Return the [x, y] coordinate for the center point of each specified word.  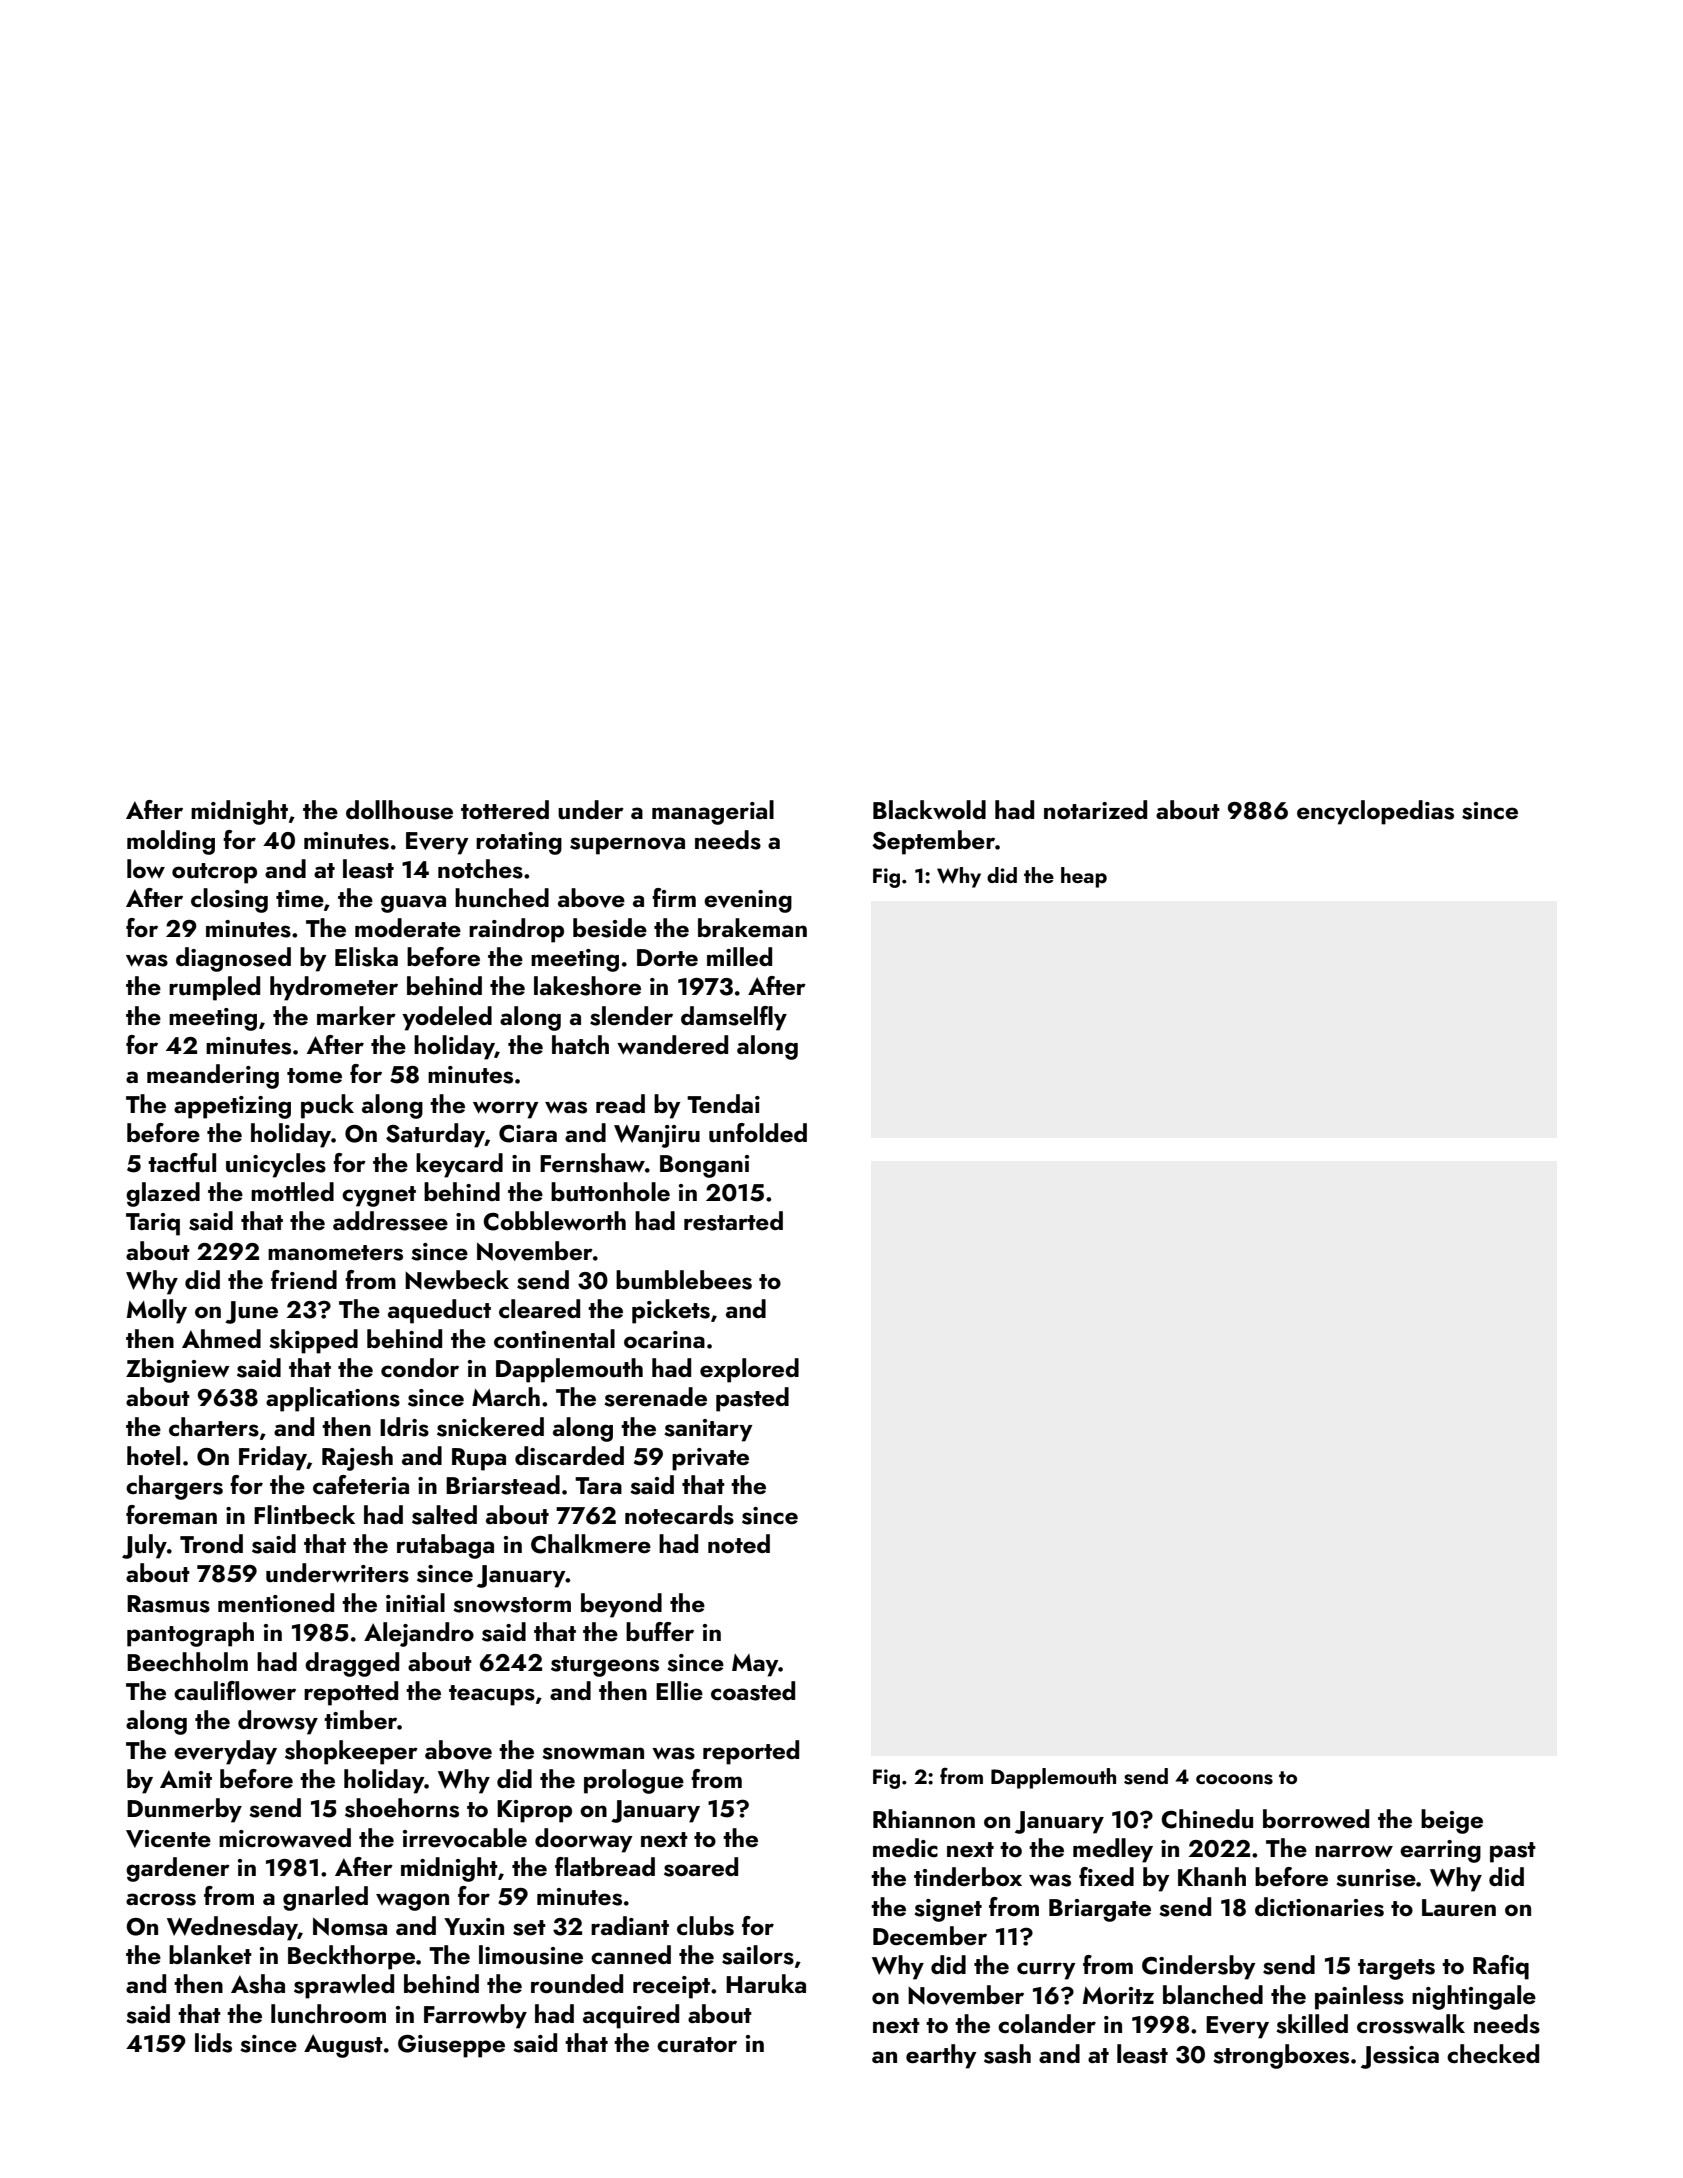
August [343, 2046]
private [710, 1459]
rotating [519, 843]
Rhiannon [924, 1818]
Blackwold [929, 809]
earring [1440, 1851]
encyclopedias [1375, 812]
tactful [182, 1163]
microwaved [285, 1838]
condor [420, 1367]
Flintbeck [304, 1514]
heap [1084, 877]
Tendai [723, 1103]
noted [739, 1543]
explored [749, 1370]
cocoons [1234, 1779]
